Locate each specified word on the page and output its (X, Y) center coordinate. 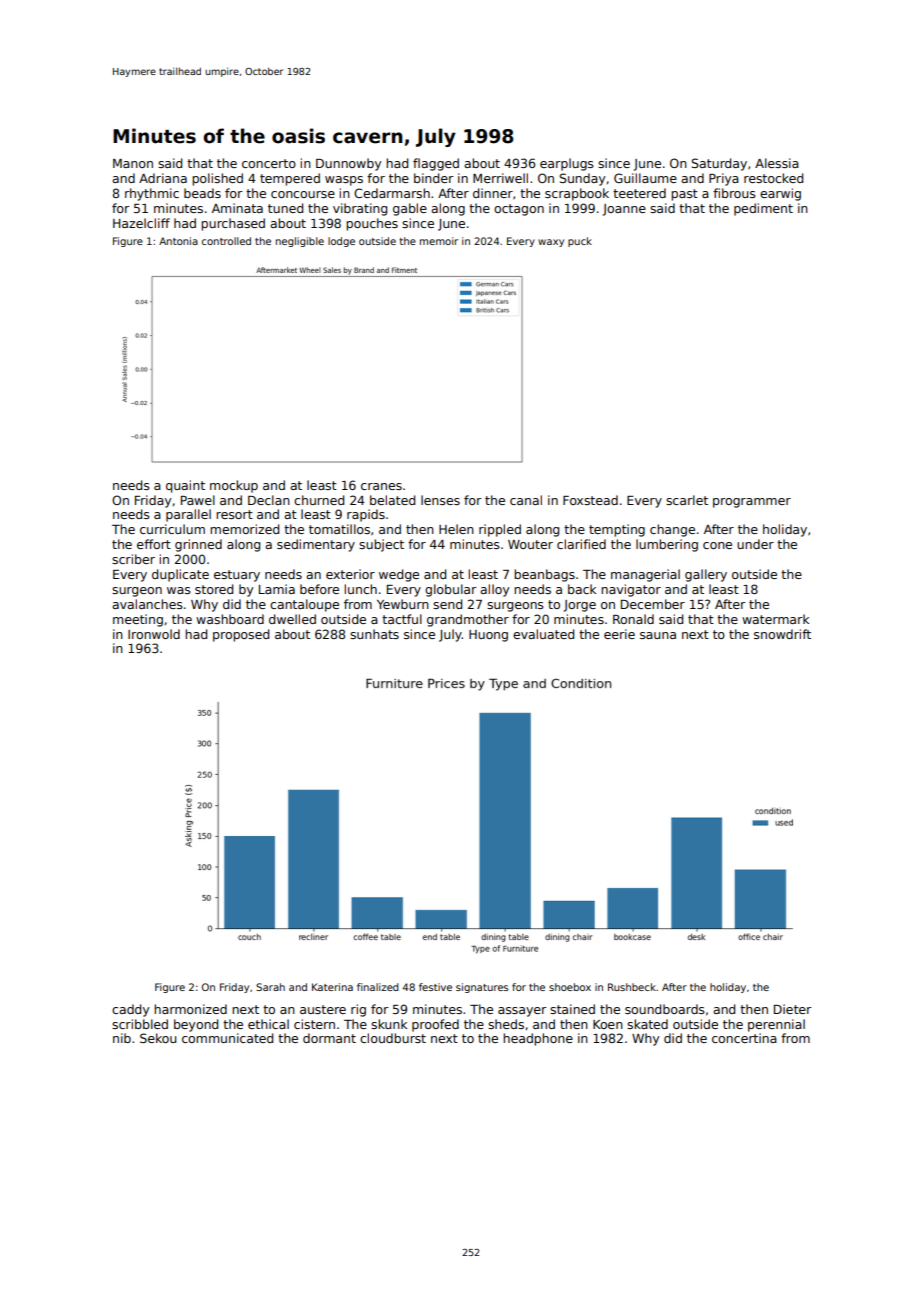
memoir (439, 241)
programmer (752, 503)
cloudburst (393, 1038)
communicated (227, 1038)
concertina (744, 1038)
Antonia (178, 241)
